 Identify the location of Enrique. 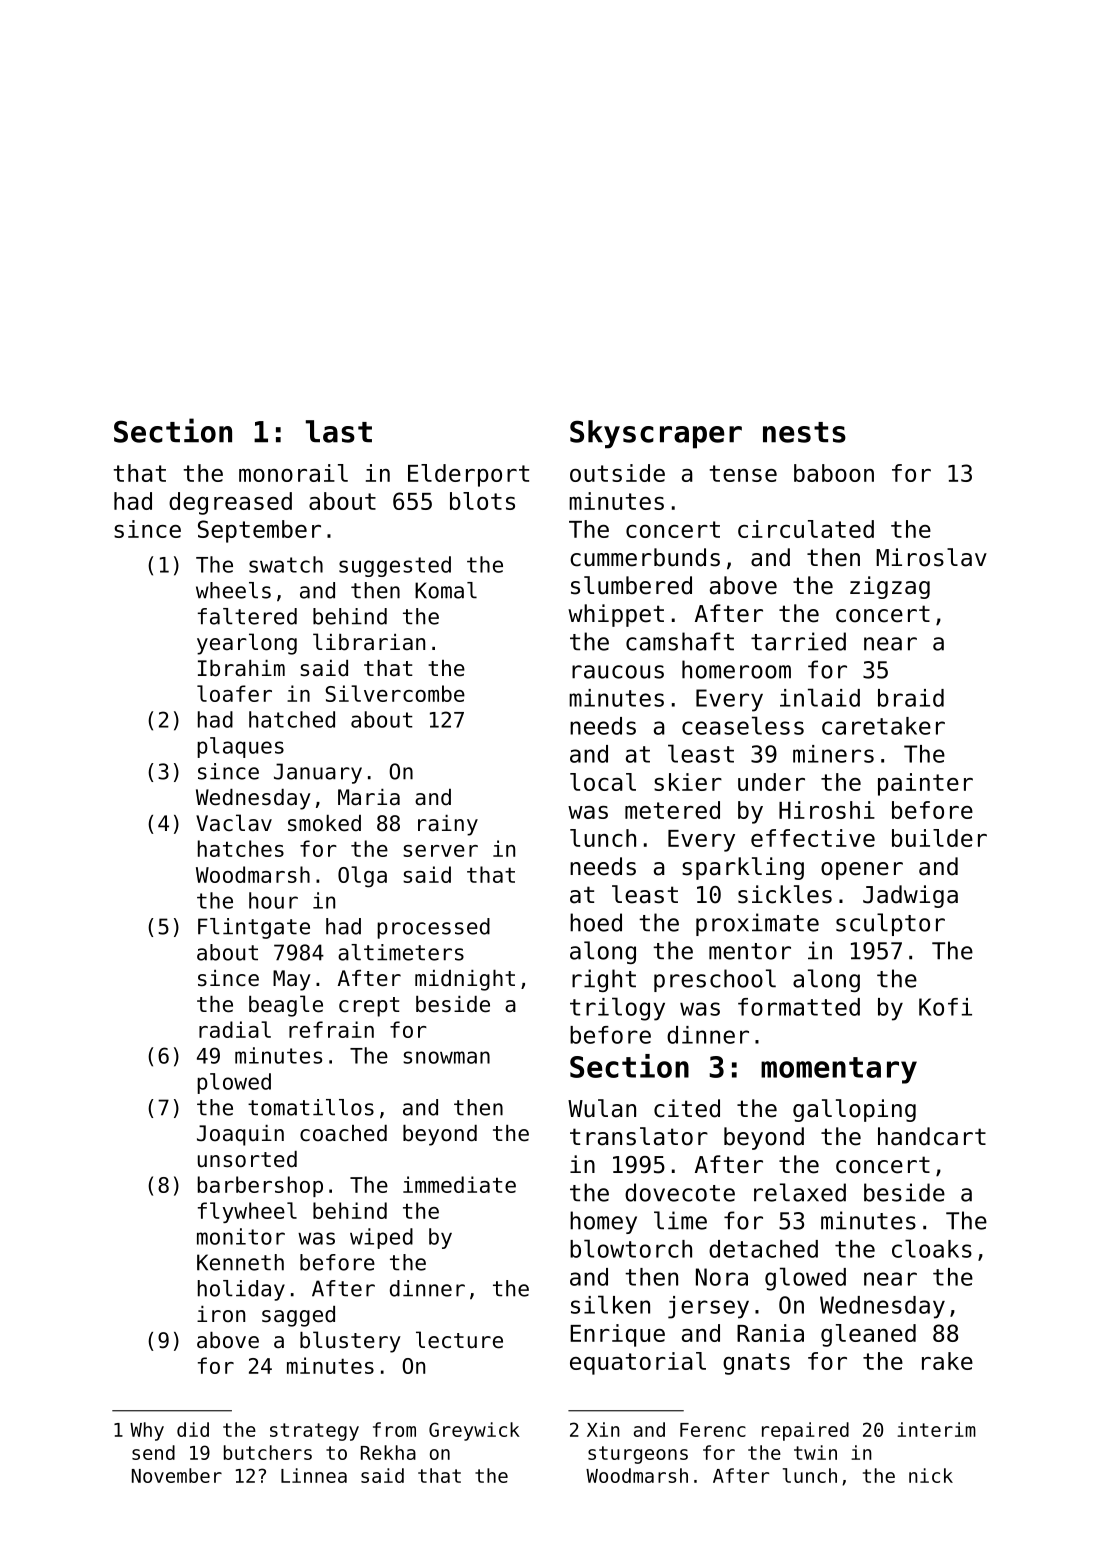
(617, 1335).
